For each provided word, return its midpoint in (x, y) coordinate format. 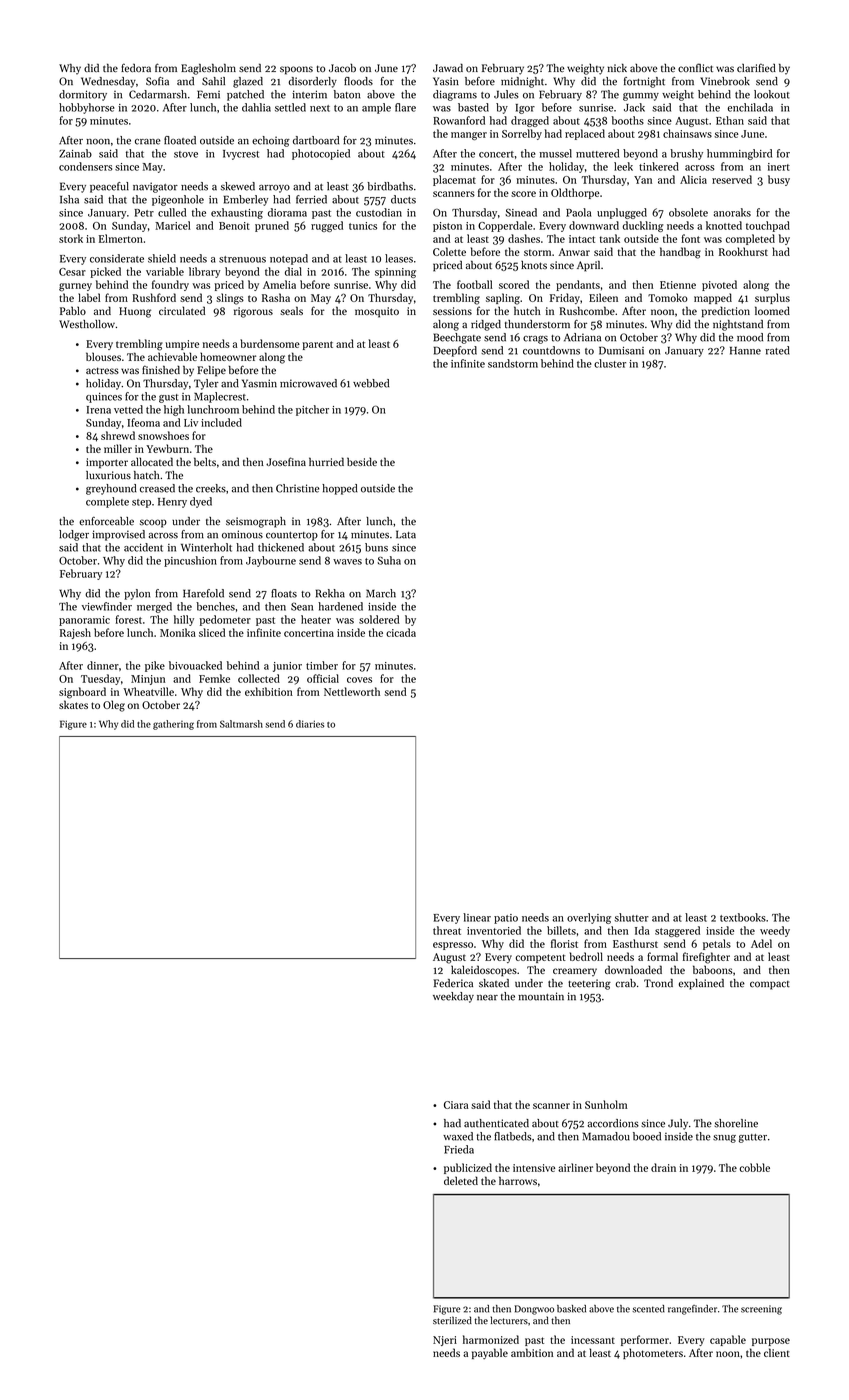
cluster (610, 363)
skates (73, 704)
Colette (449, 251)
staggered (677, 931)
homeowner (228, 356)
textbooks (743, 917)
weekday (453, 997)
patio (506, 919)
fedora (136, 67)
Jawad (448, 68)
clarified (756, 67)
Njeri (445, 1341)
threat (447, 930)
